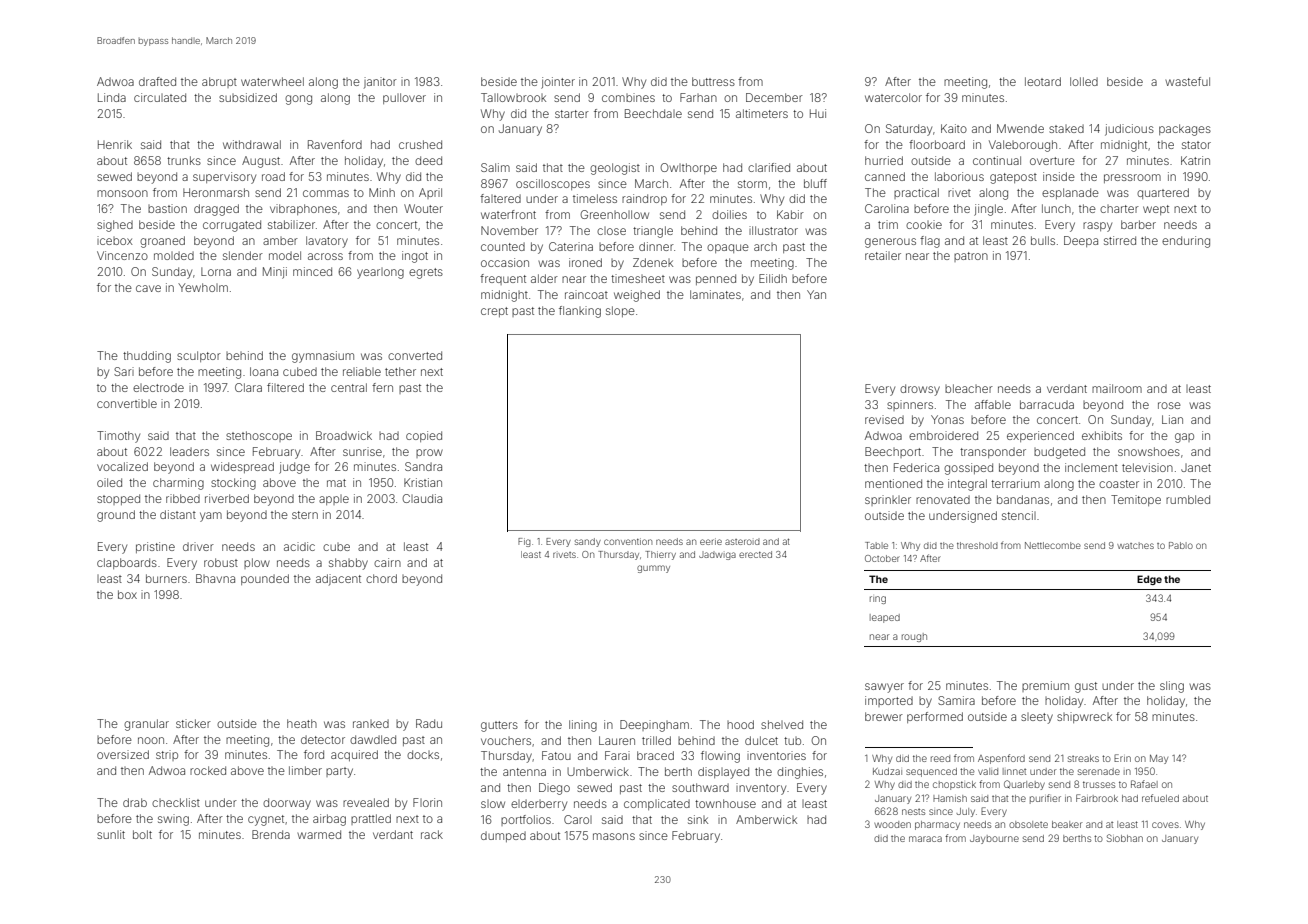 This screenshot has width=1308, height=924. Describe the element at coordinates (203, 287) in the screenshot. I see `Yewholm` at that location.
